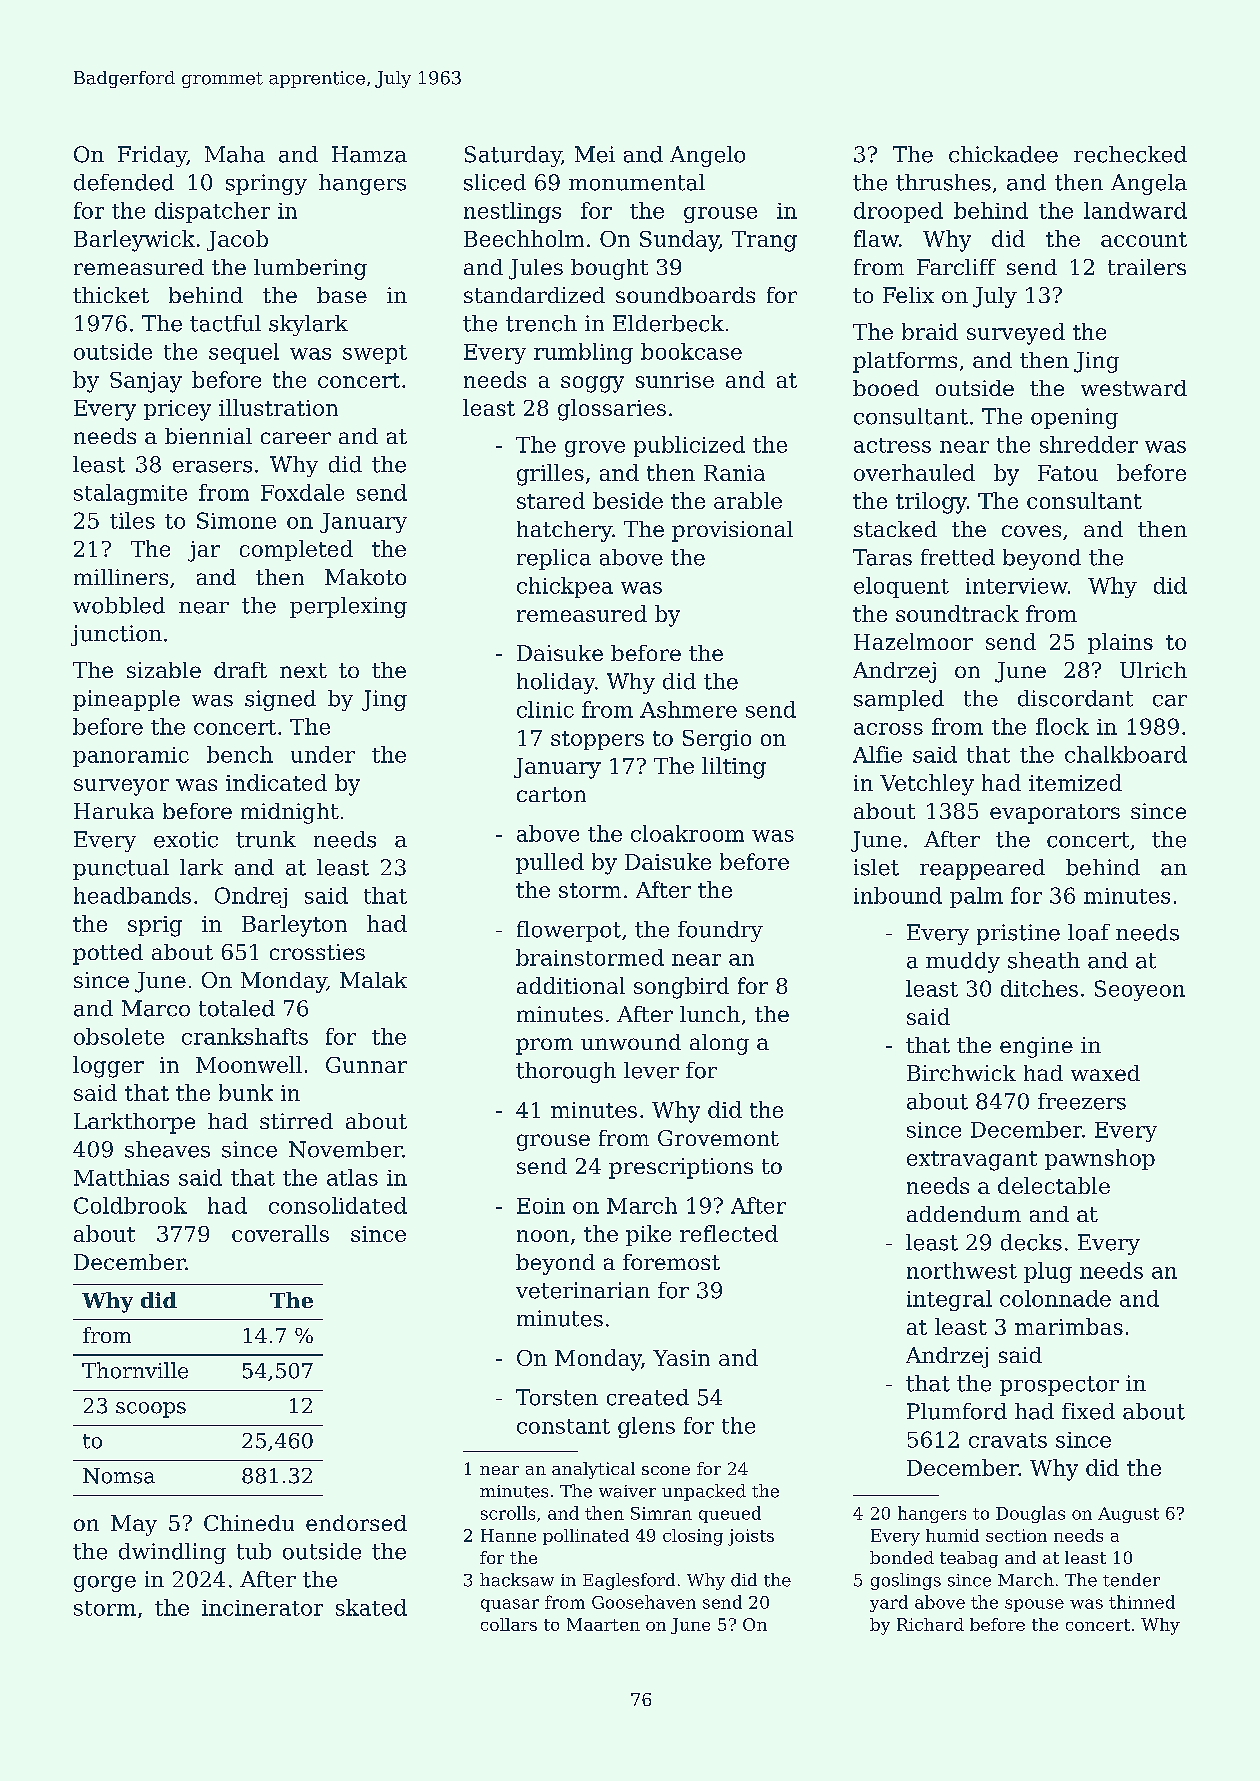 This page has width=1260, height=1781. What do you see at coordinates (121, 1177) in the page?
I see `Matthias` at bounding box center [121, 1177].
